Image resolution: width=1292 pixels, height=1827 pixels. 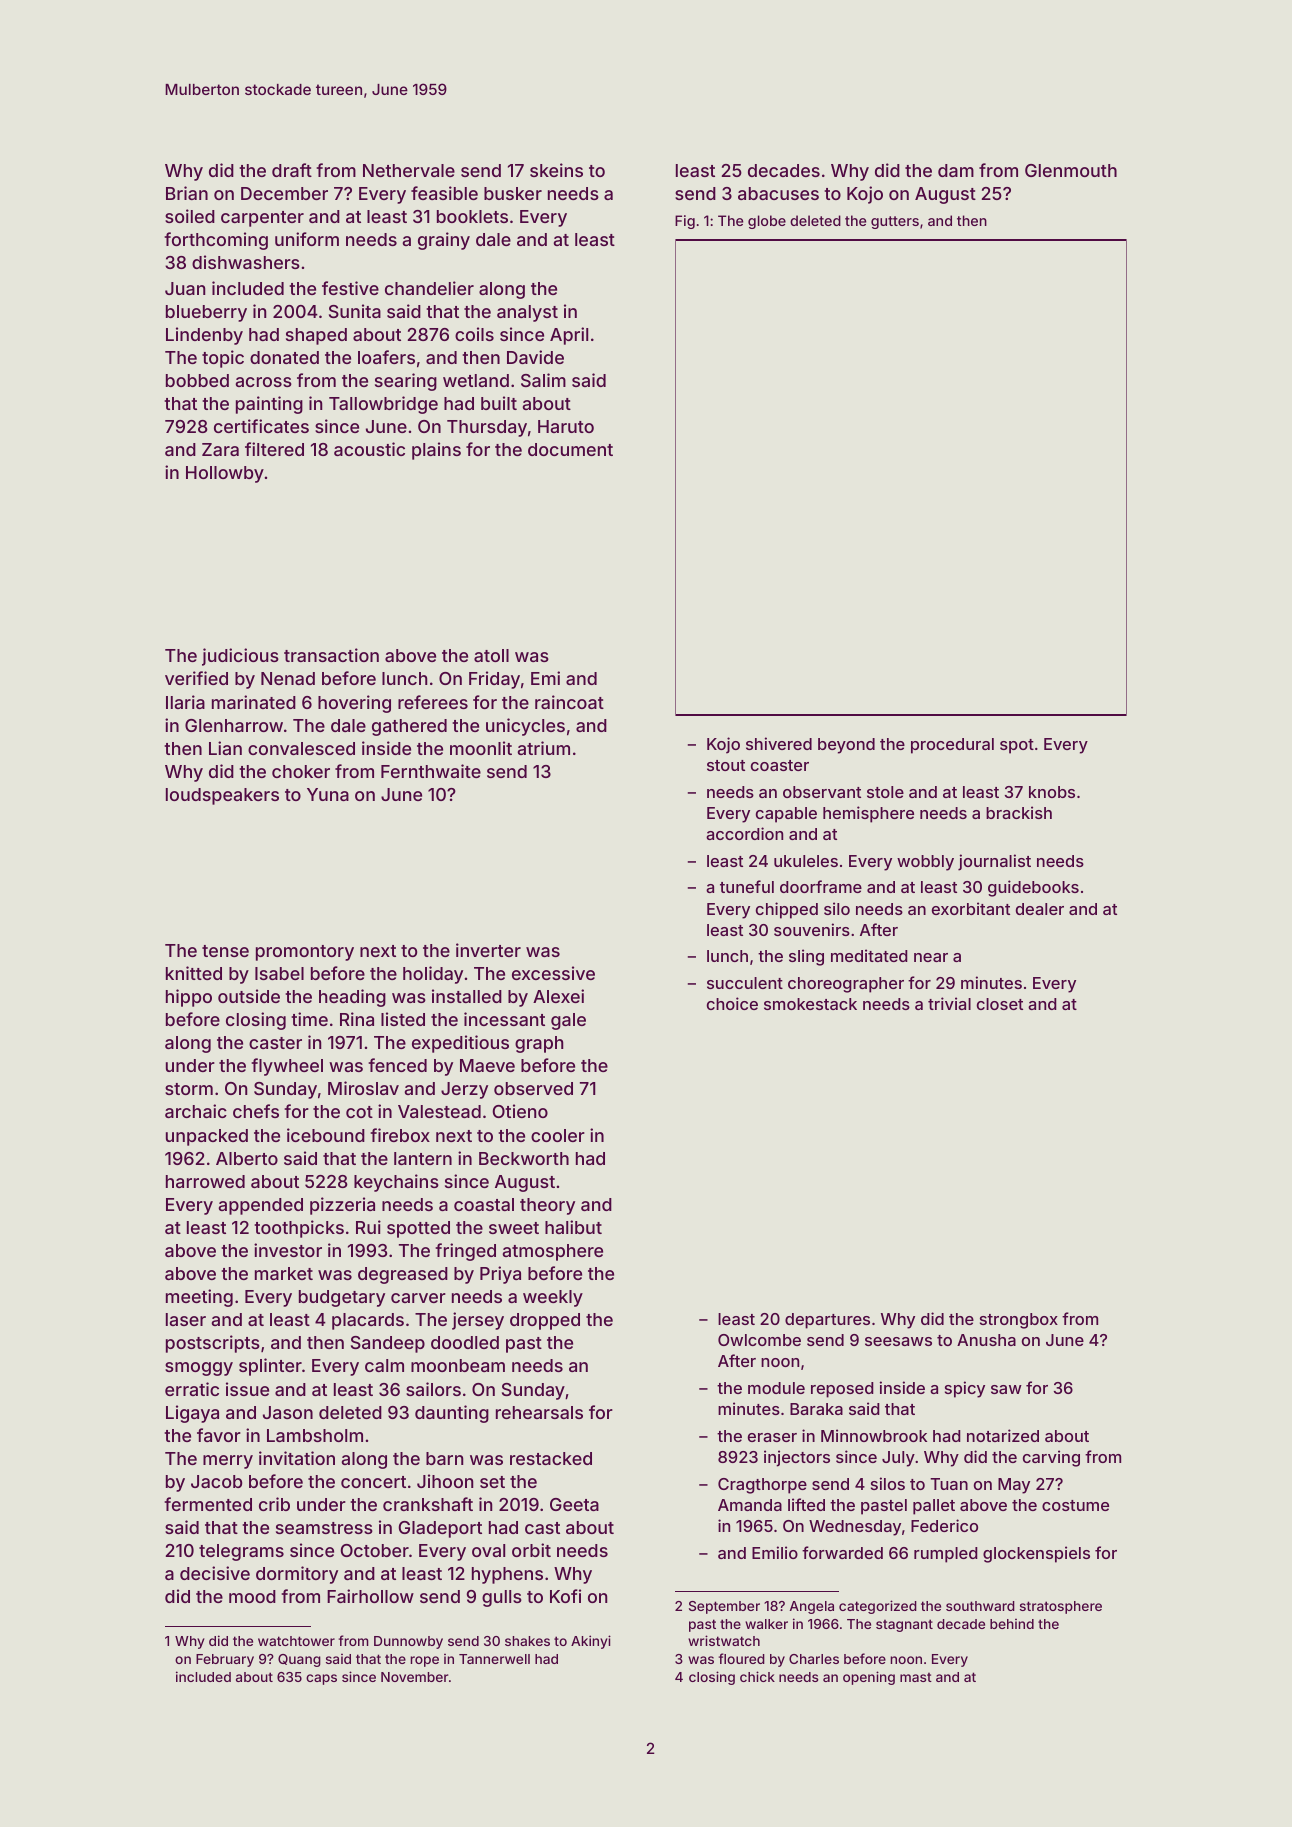 What do you see at coordinates (553, 973) in the screenshot?
I see `excessive` at bounding box center [553, 973].
